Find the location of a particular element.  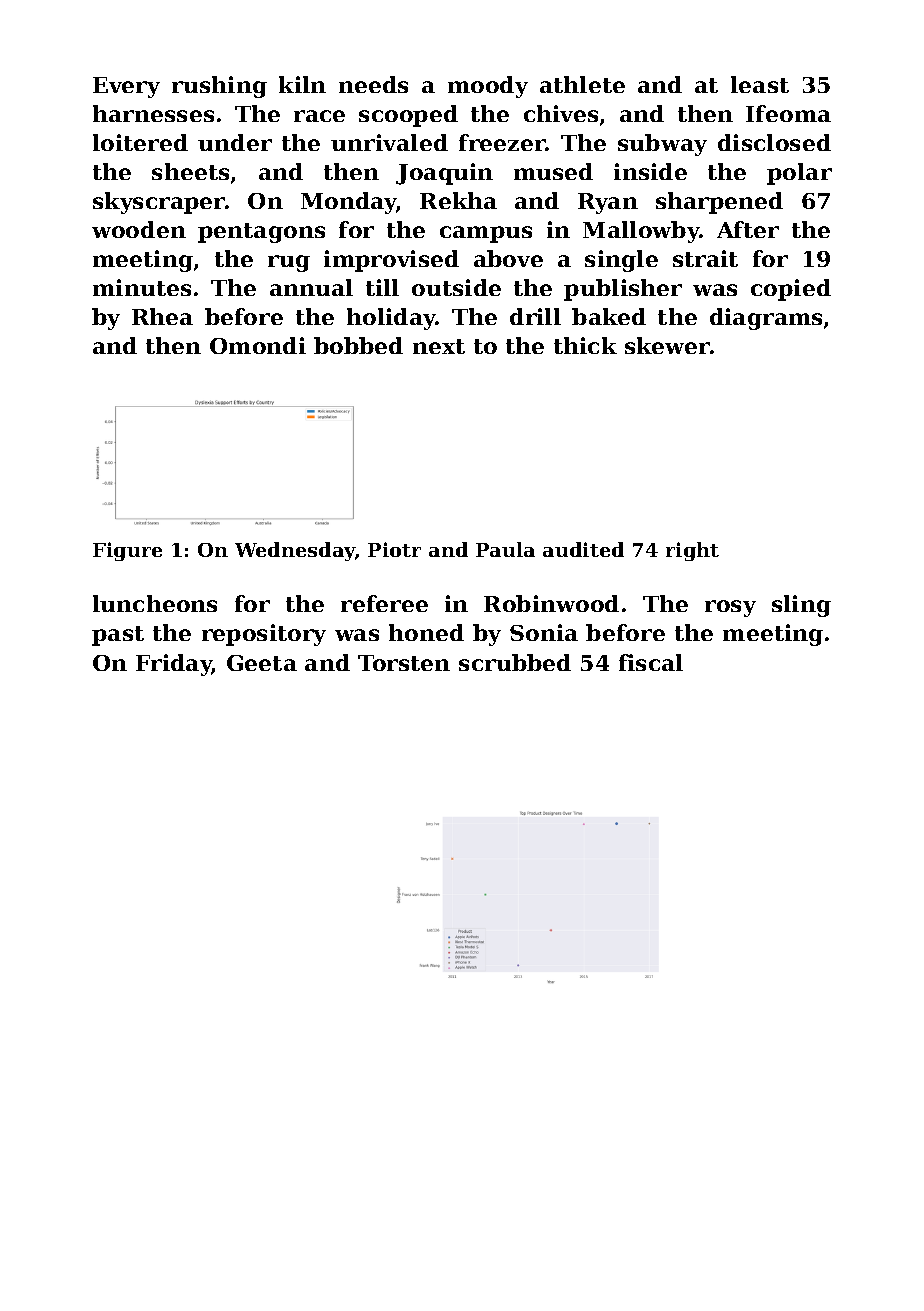

audited is located at coordinates (583, 549).
